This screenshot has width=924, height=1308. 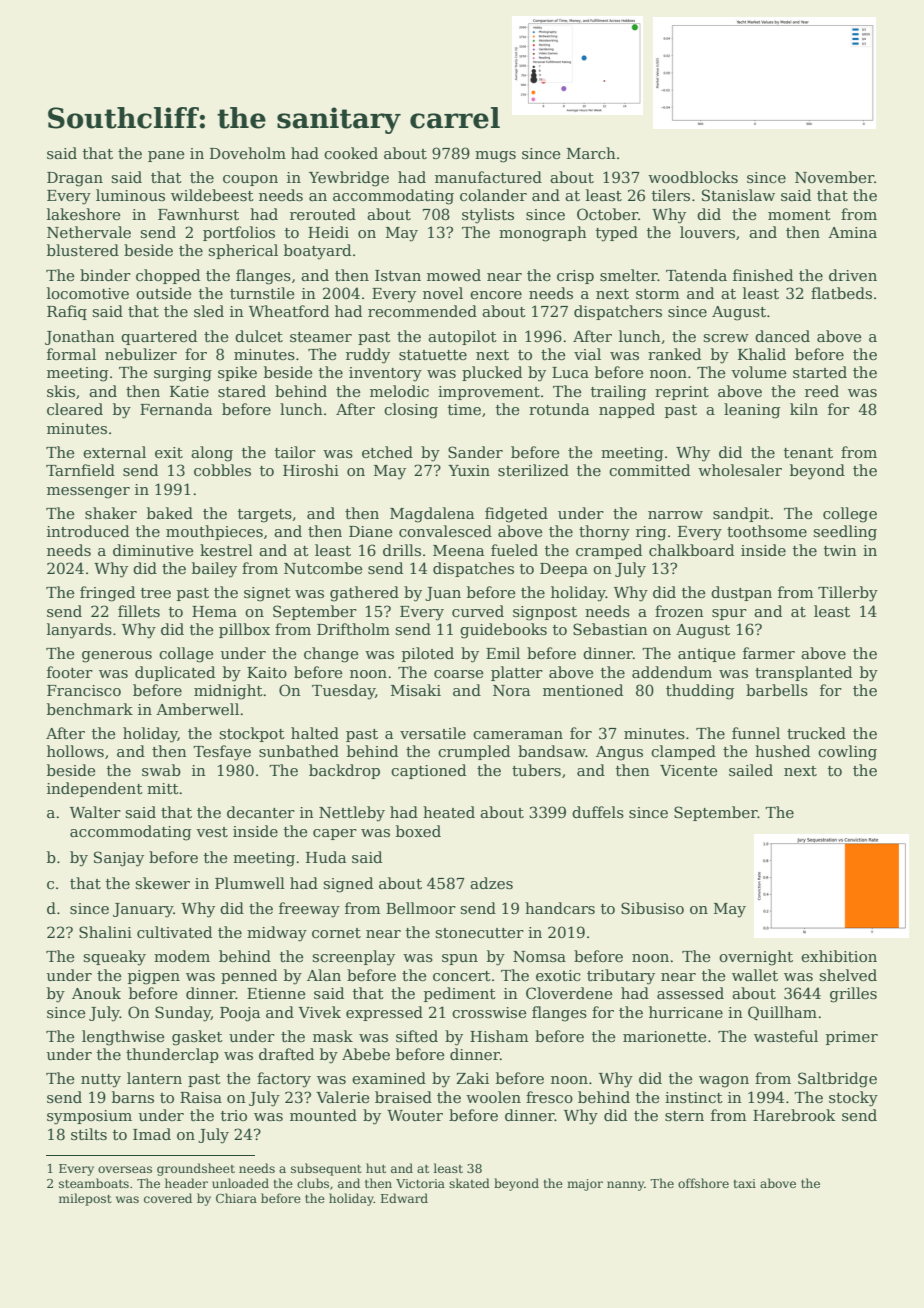 I want to click on mugs, so click(x=495, y=157).
